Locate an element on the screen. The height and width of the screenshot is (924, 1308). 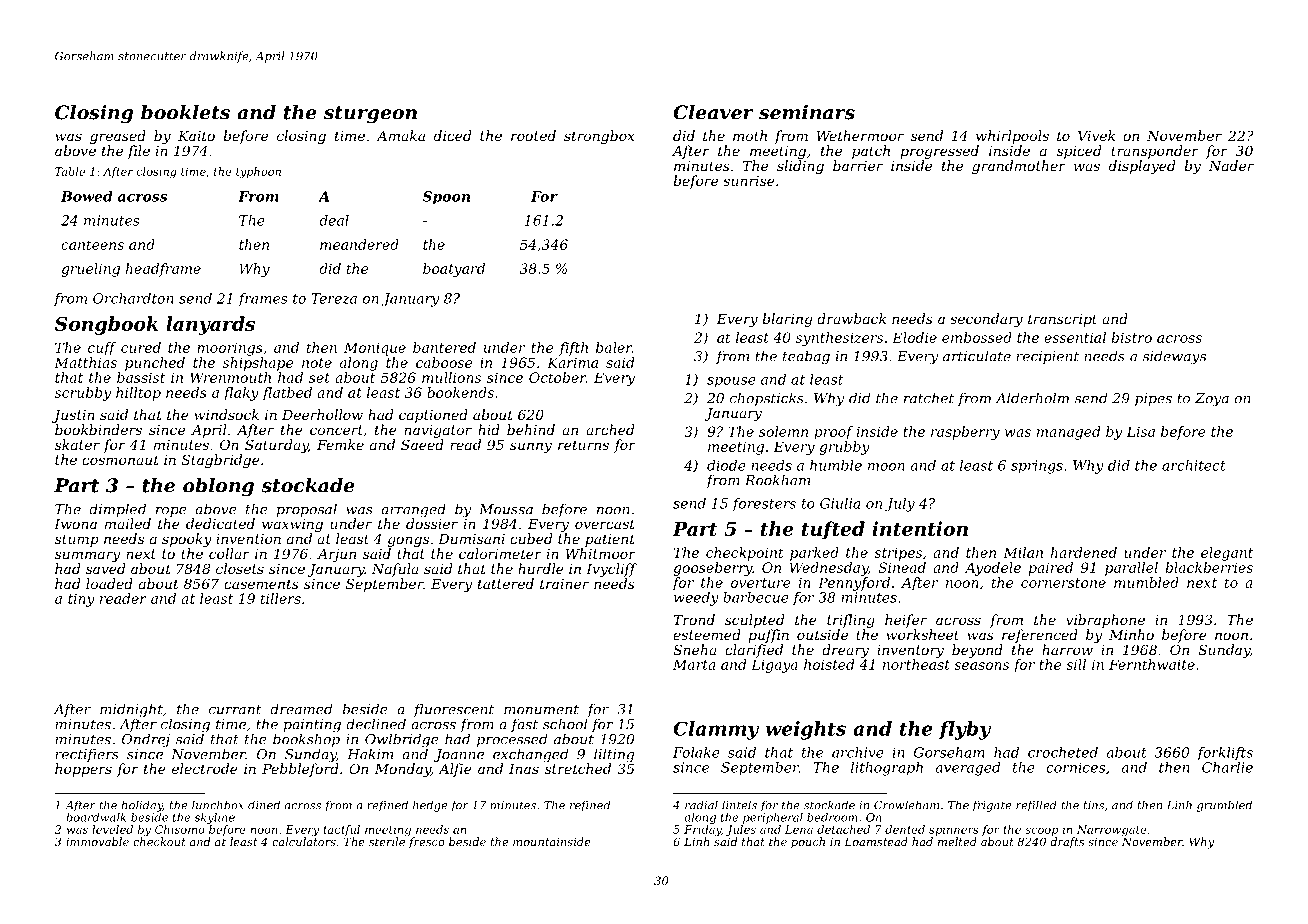
ratchet is located at coordinates (929, 398).
